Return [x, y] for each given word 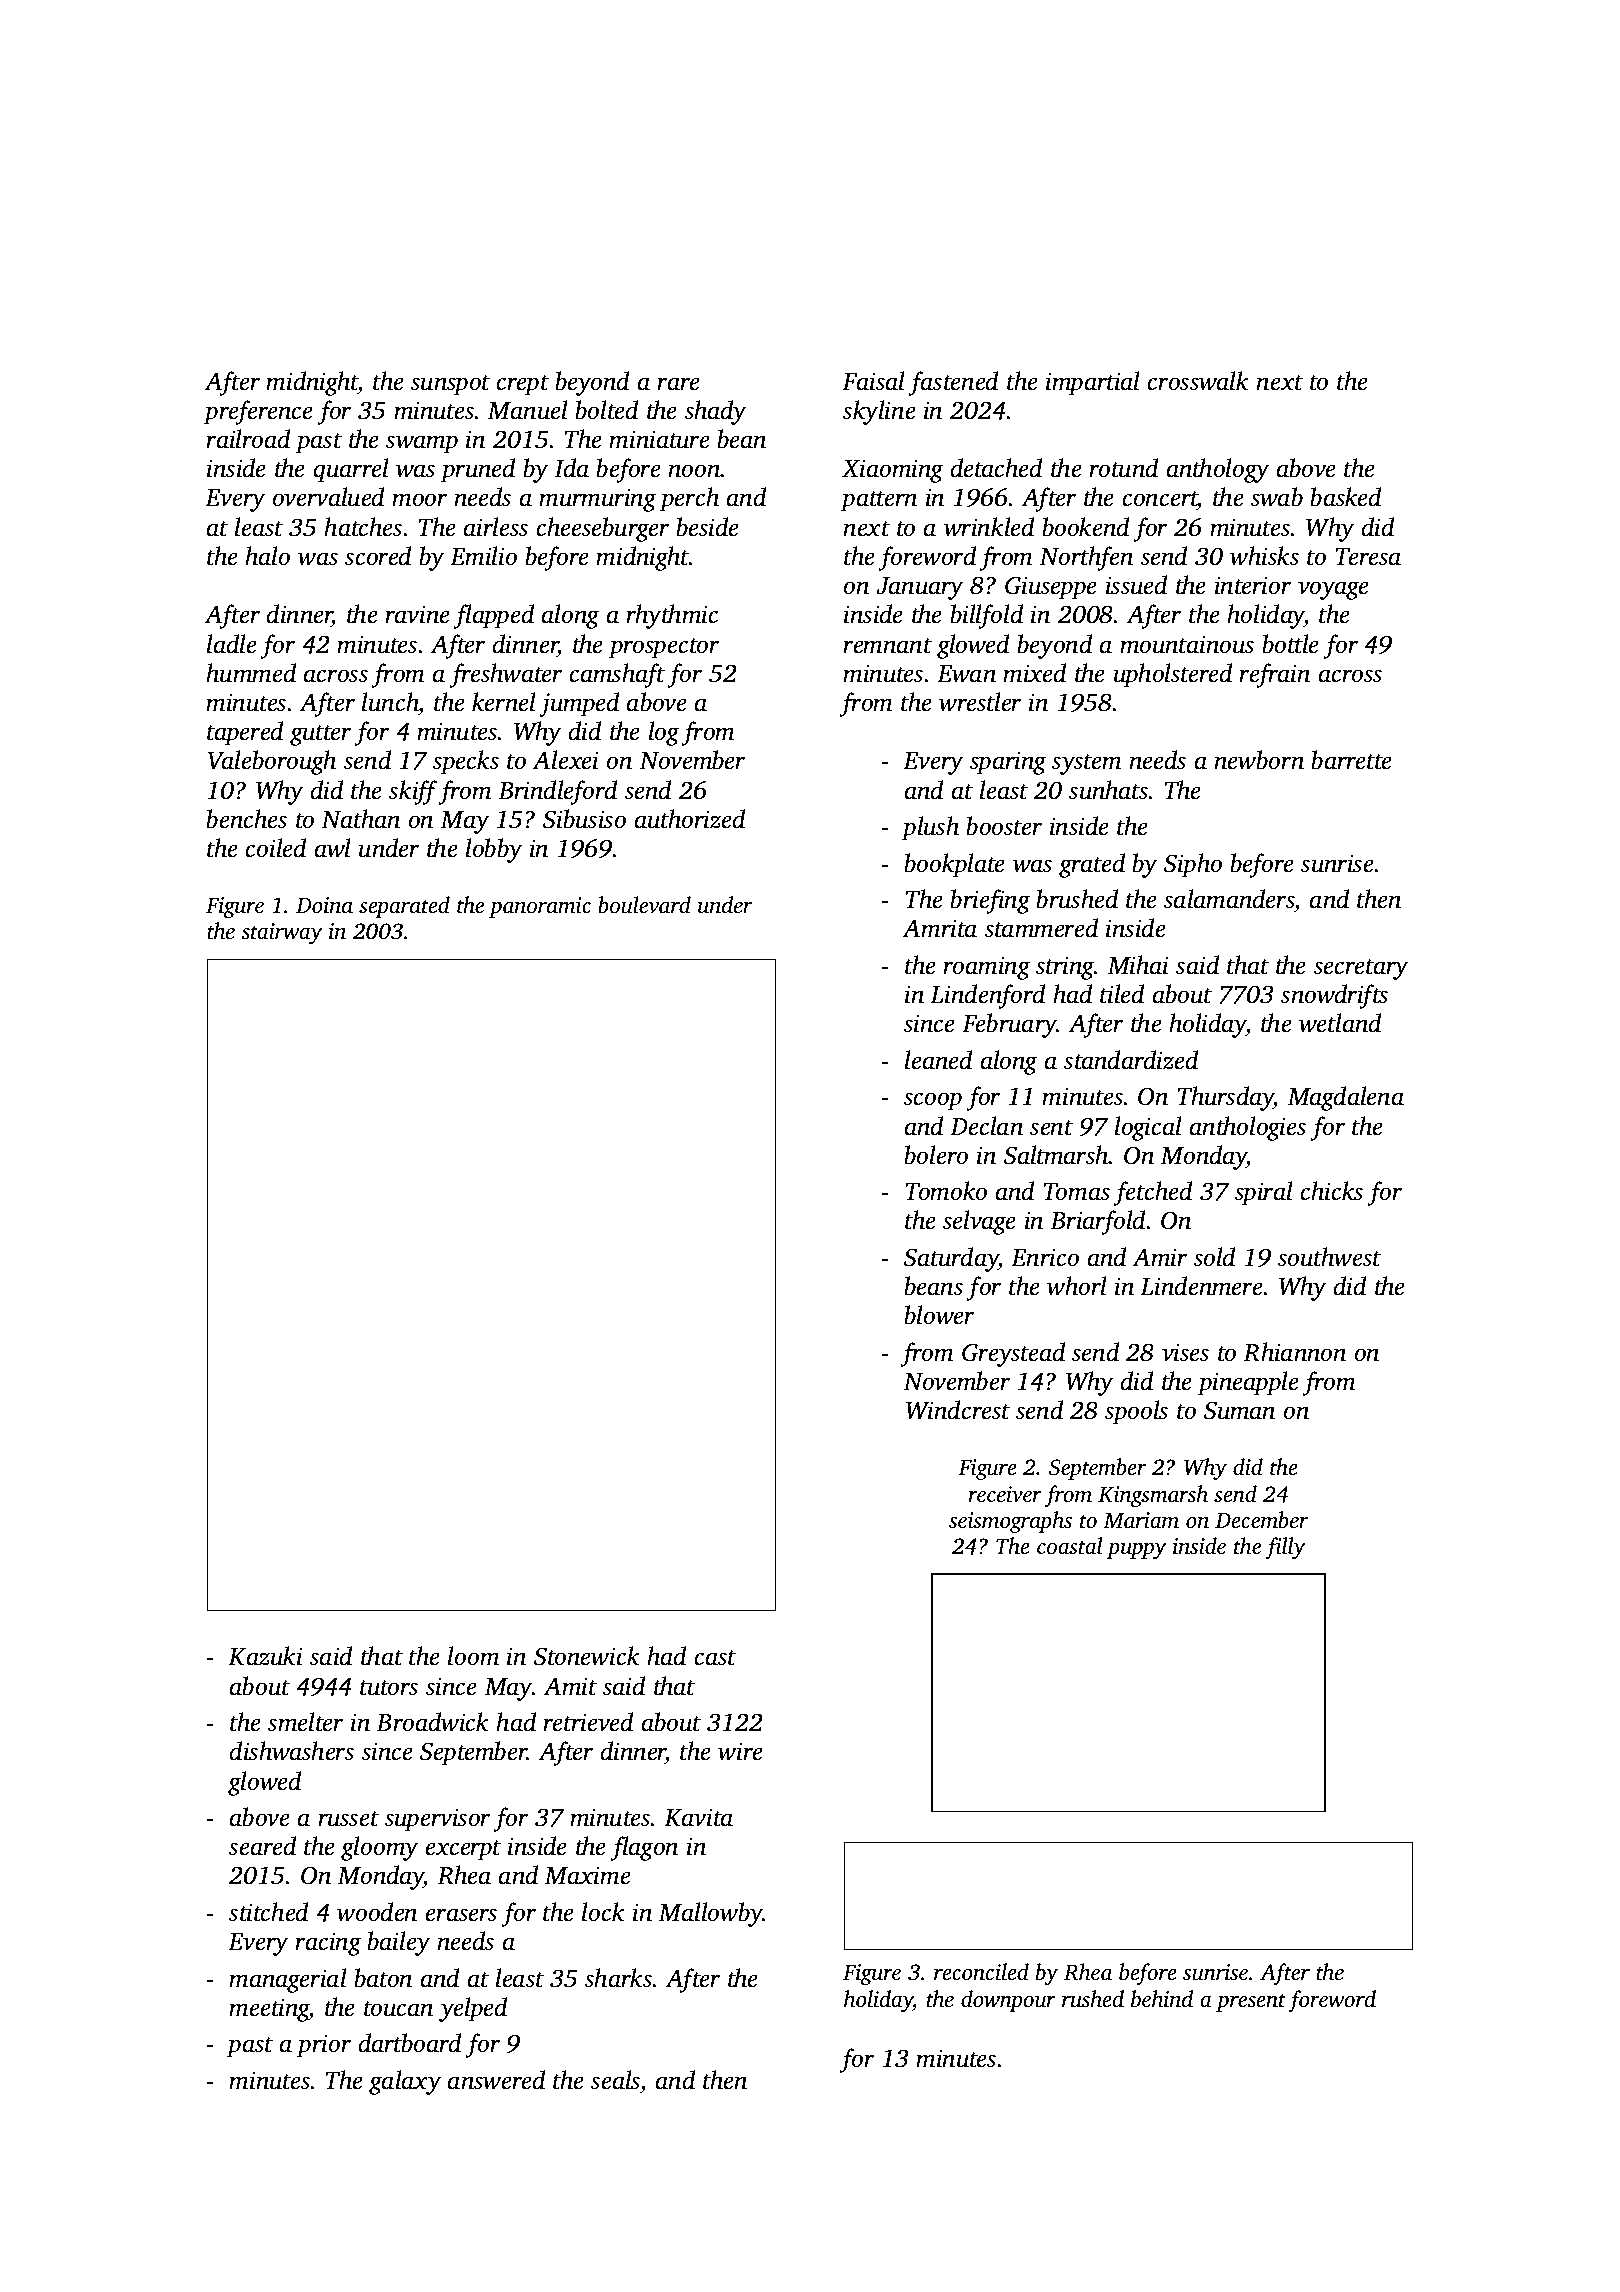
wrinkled [989, 527]
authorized [690, 819]
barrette [1351, 760]
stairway [281, 933]
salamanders [1229, 899]
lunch [390, 702]
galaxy [405, 2082]
